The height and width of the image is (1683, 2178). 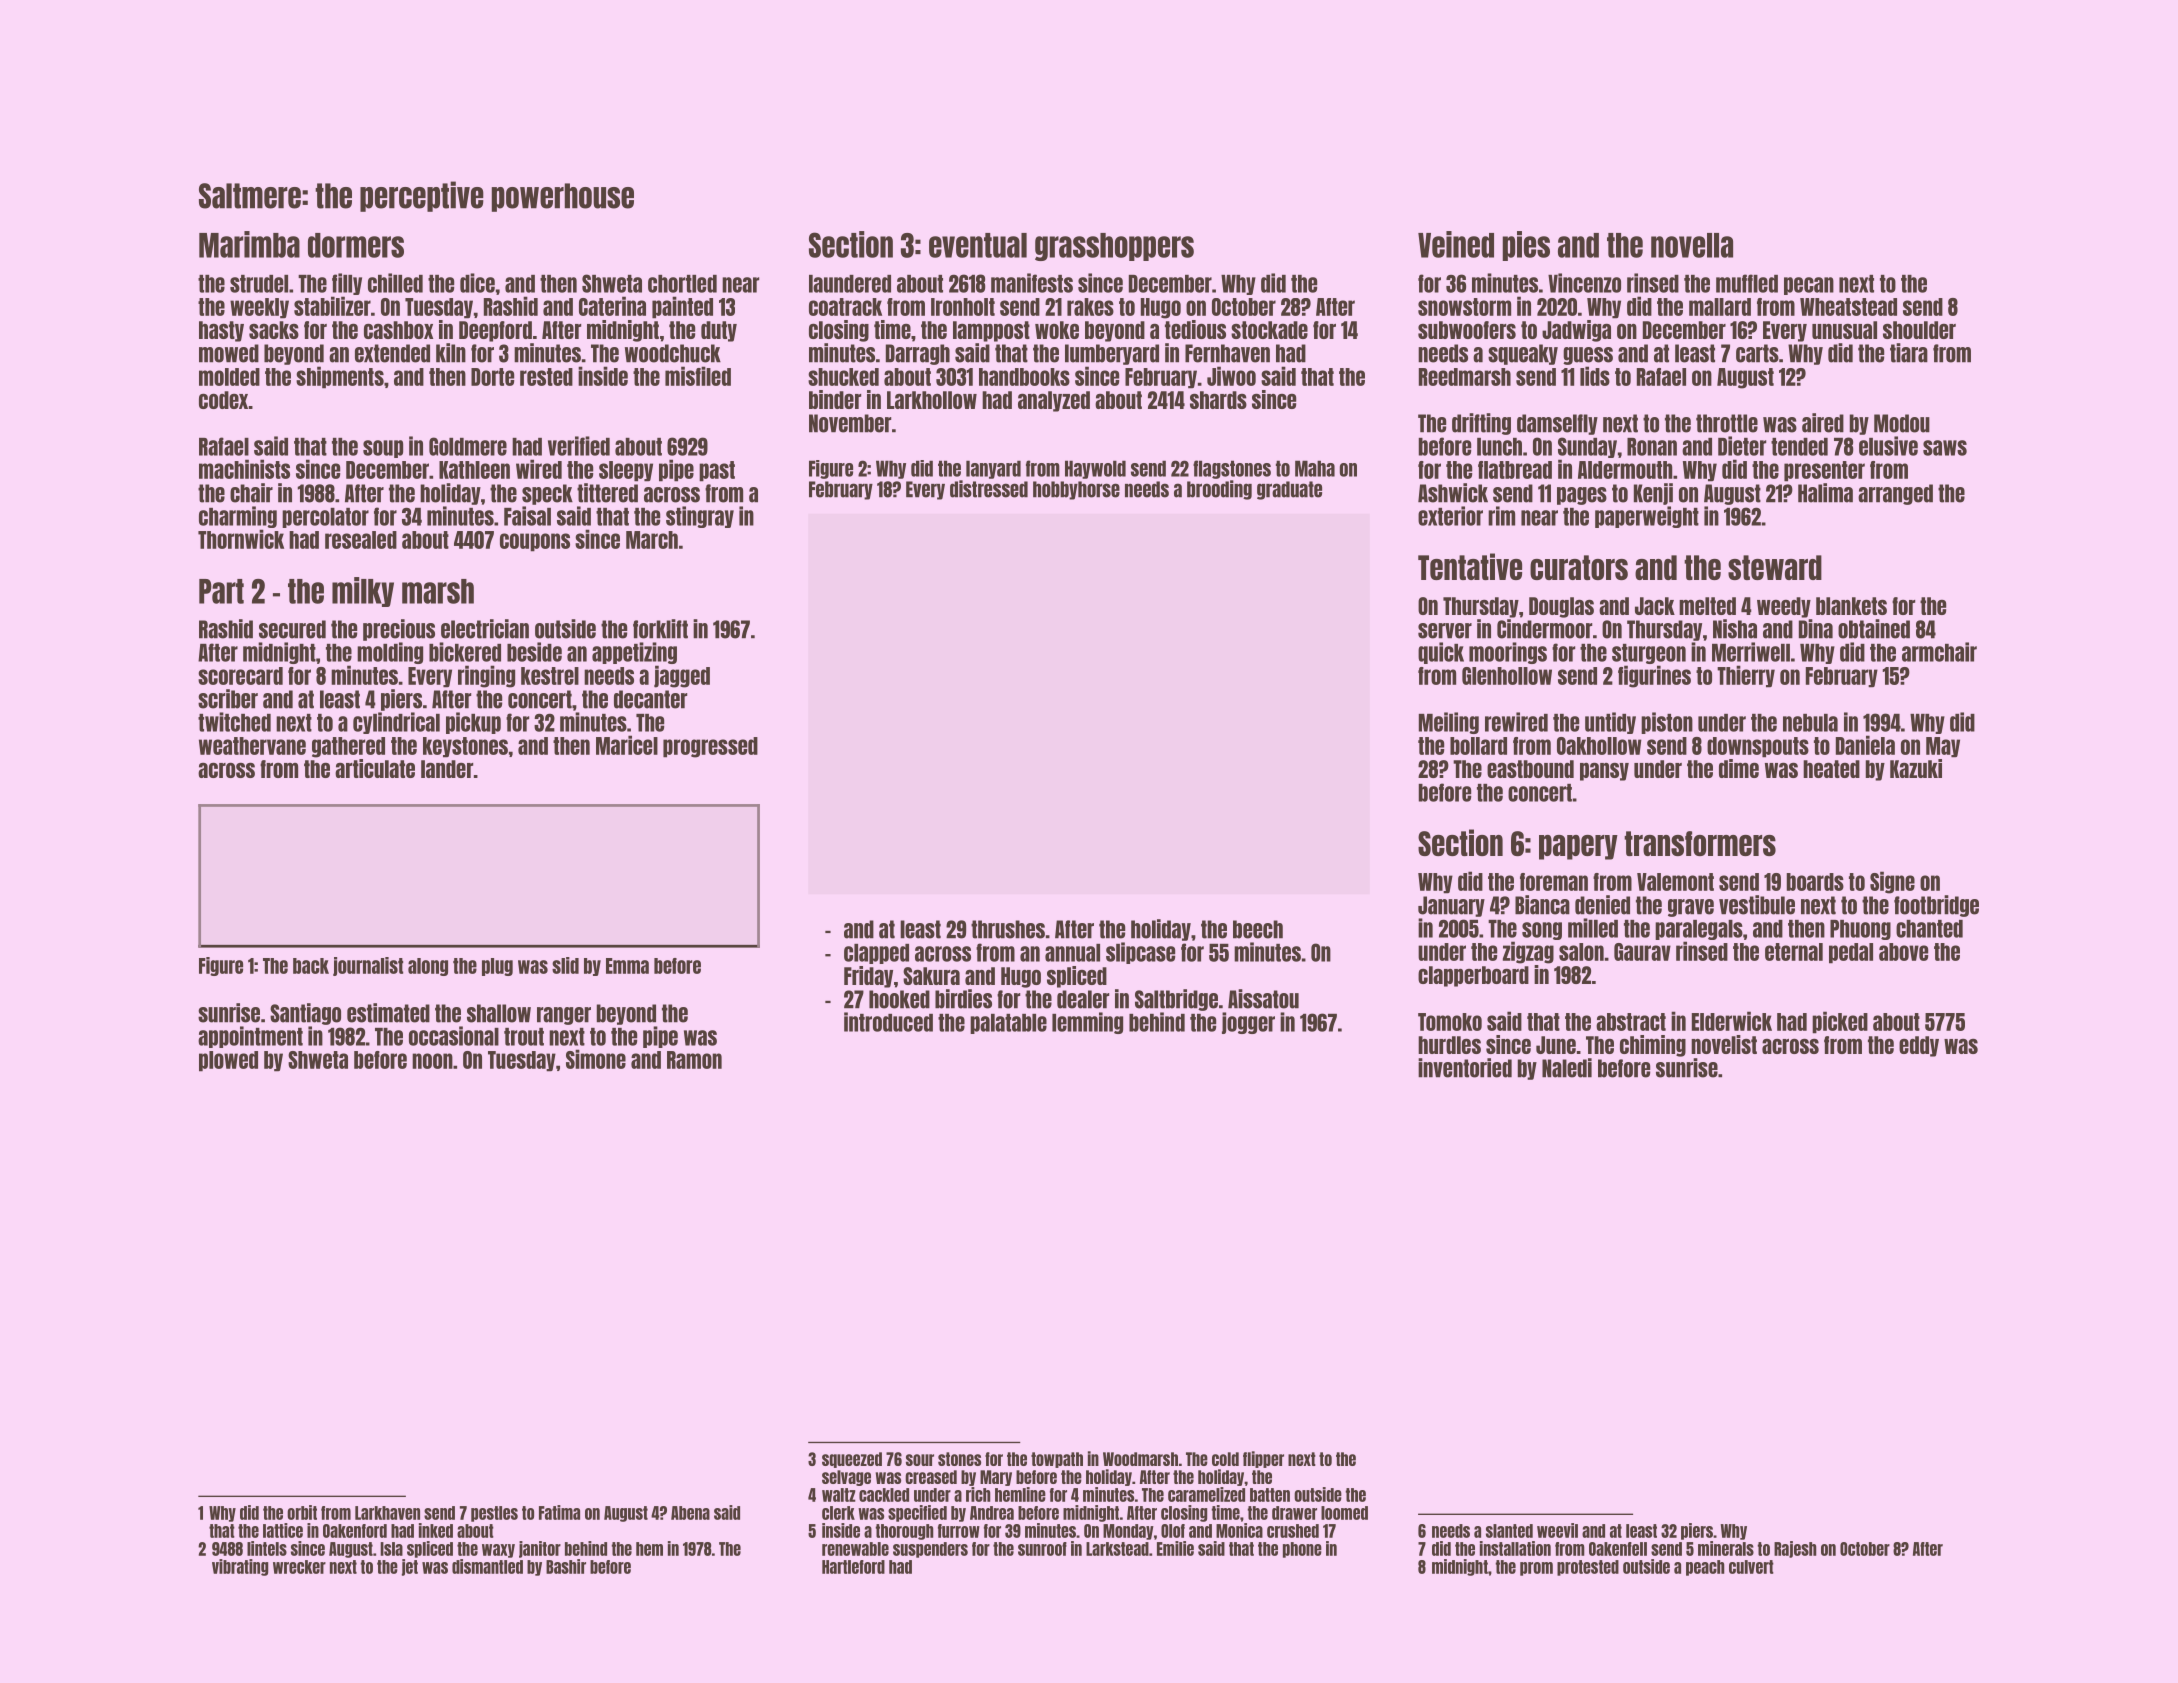 I want to click on squeezed, so click(x=852, y=1460).
